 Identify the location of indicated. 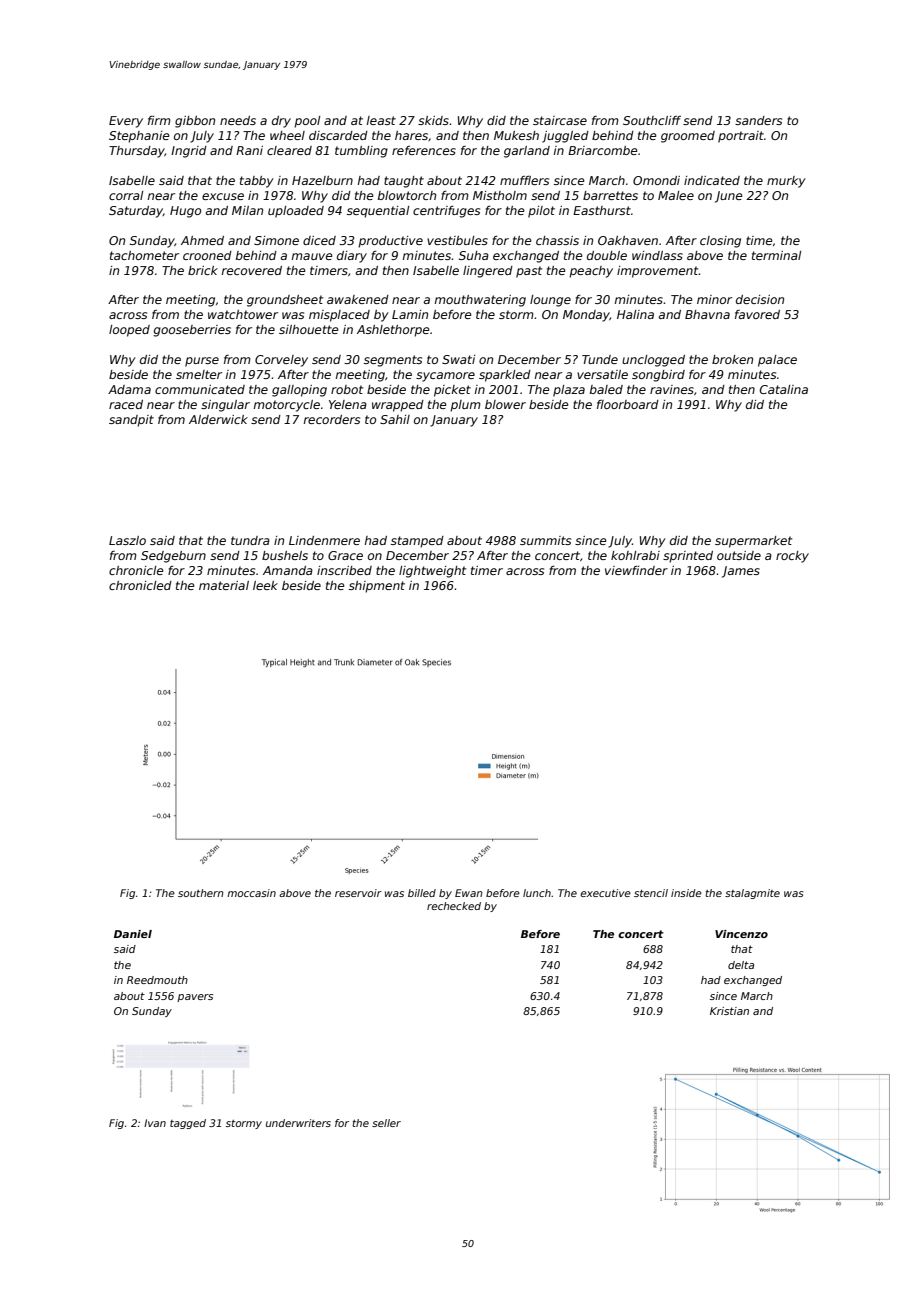
(712, 180).
